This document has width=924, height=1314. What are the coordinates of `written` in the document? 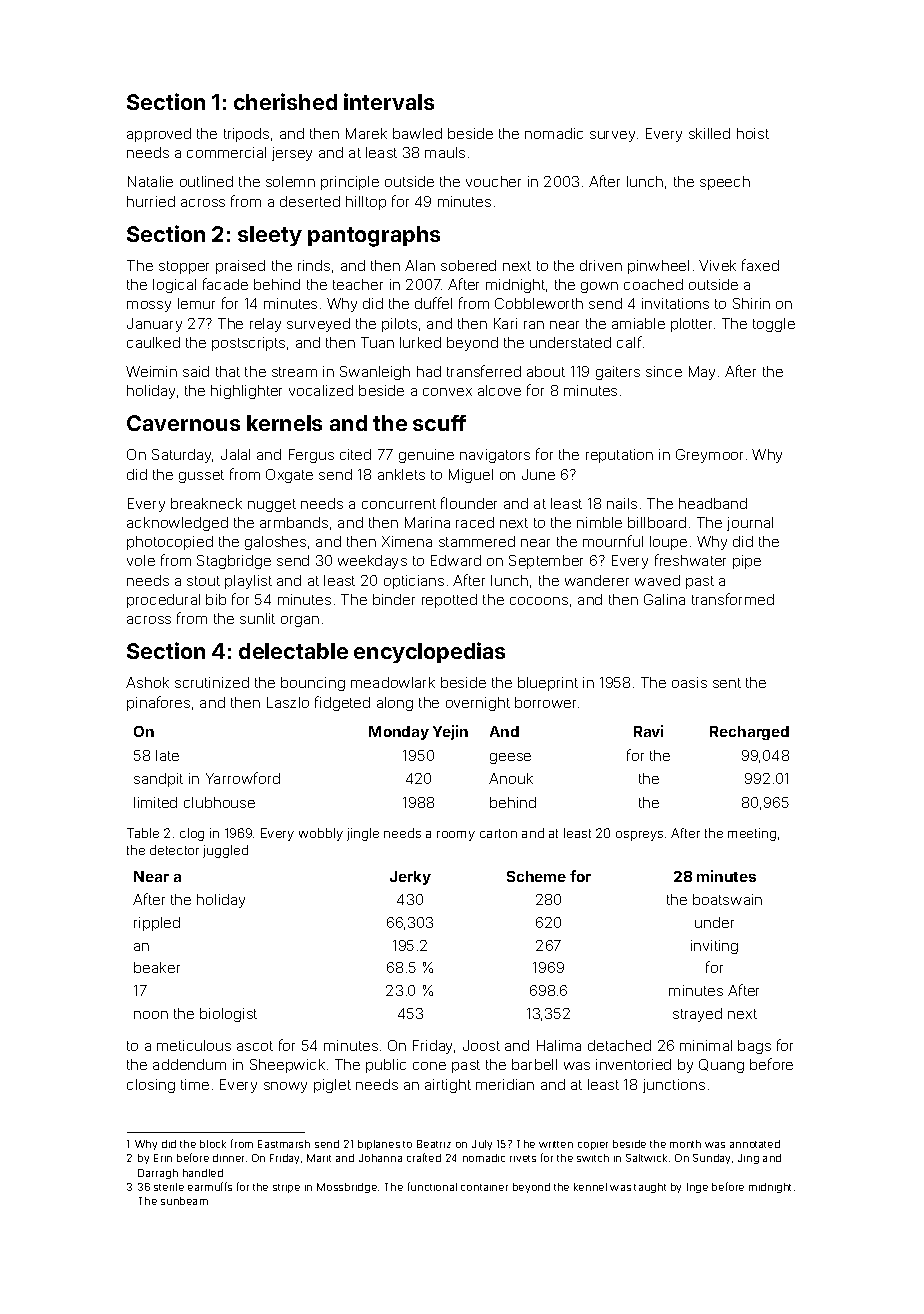 It's located at (556, 1144).
